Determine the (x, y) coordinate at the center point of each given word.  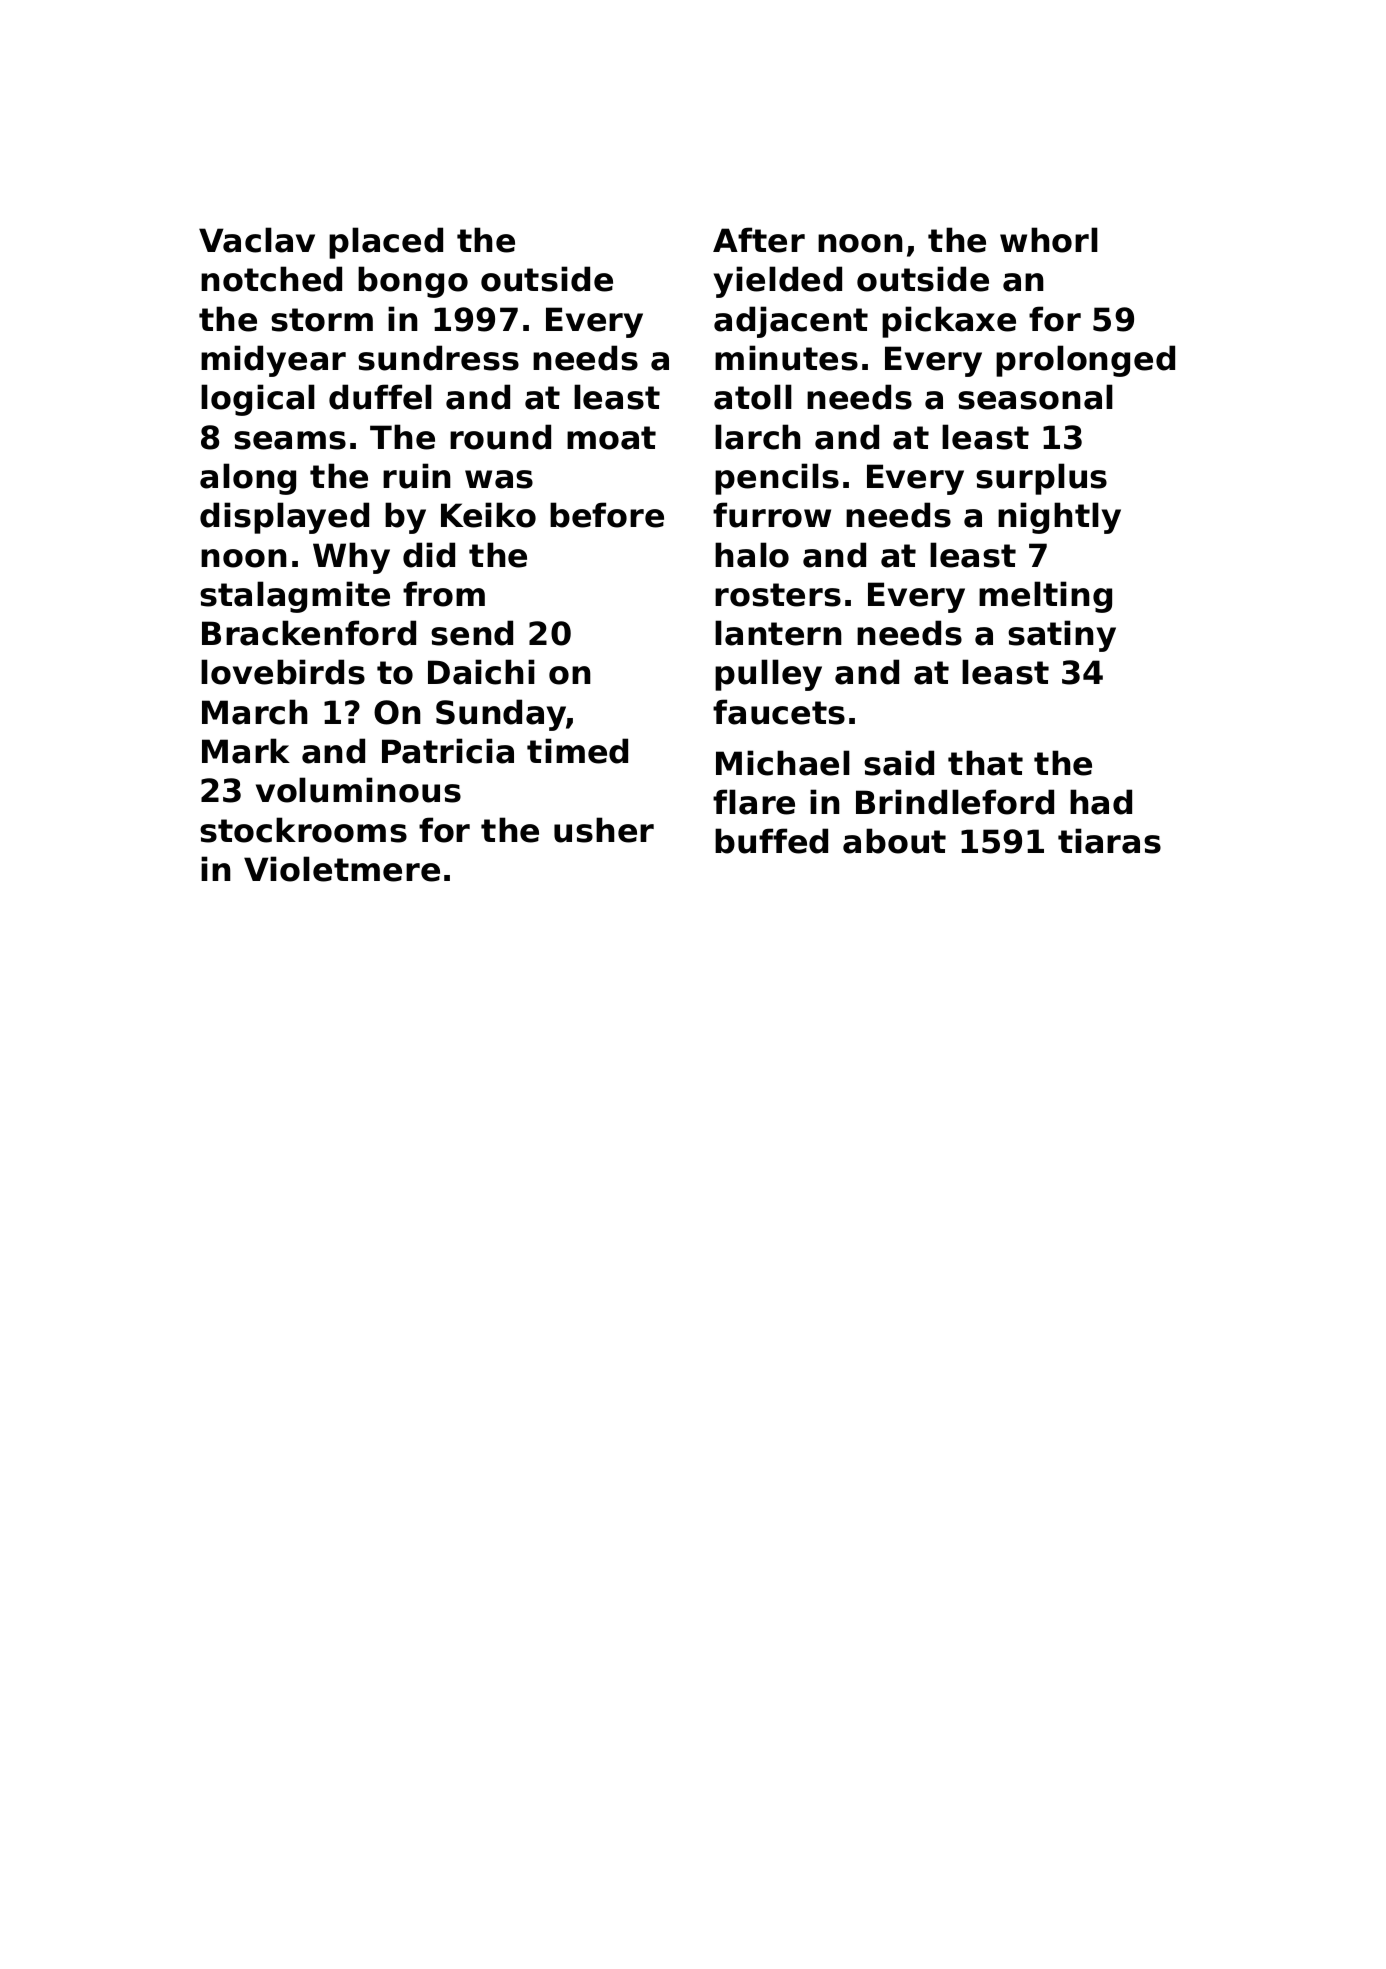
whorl (1049, 240)
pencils (777, 479)
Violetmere (342, 869)
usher (604, 830)
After (759, 240)
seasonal (1035, 397)
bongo (413, 282)
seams (290, 440)
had (1101, 802)
